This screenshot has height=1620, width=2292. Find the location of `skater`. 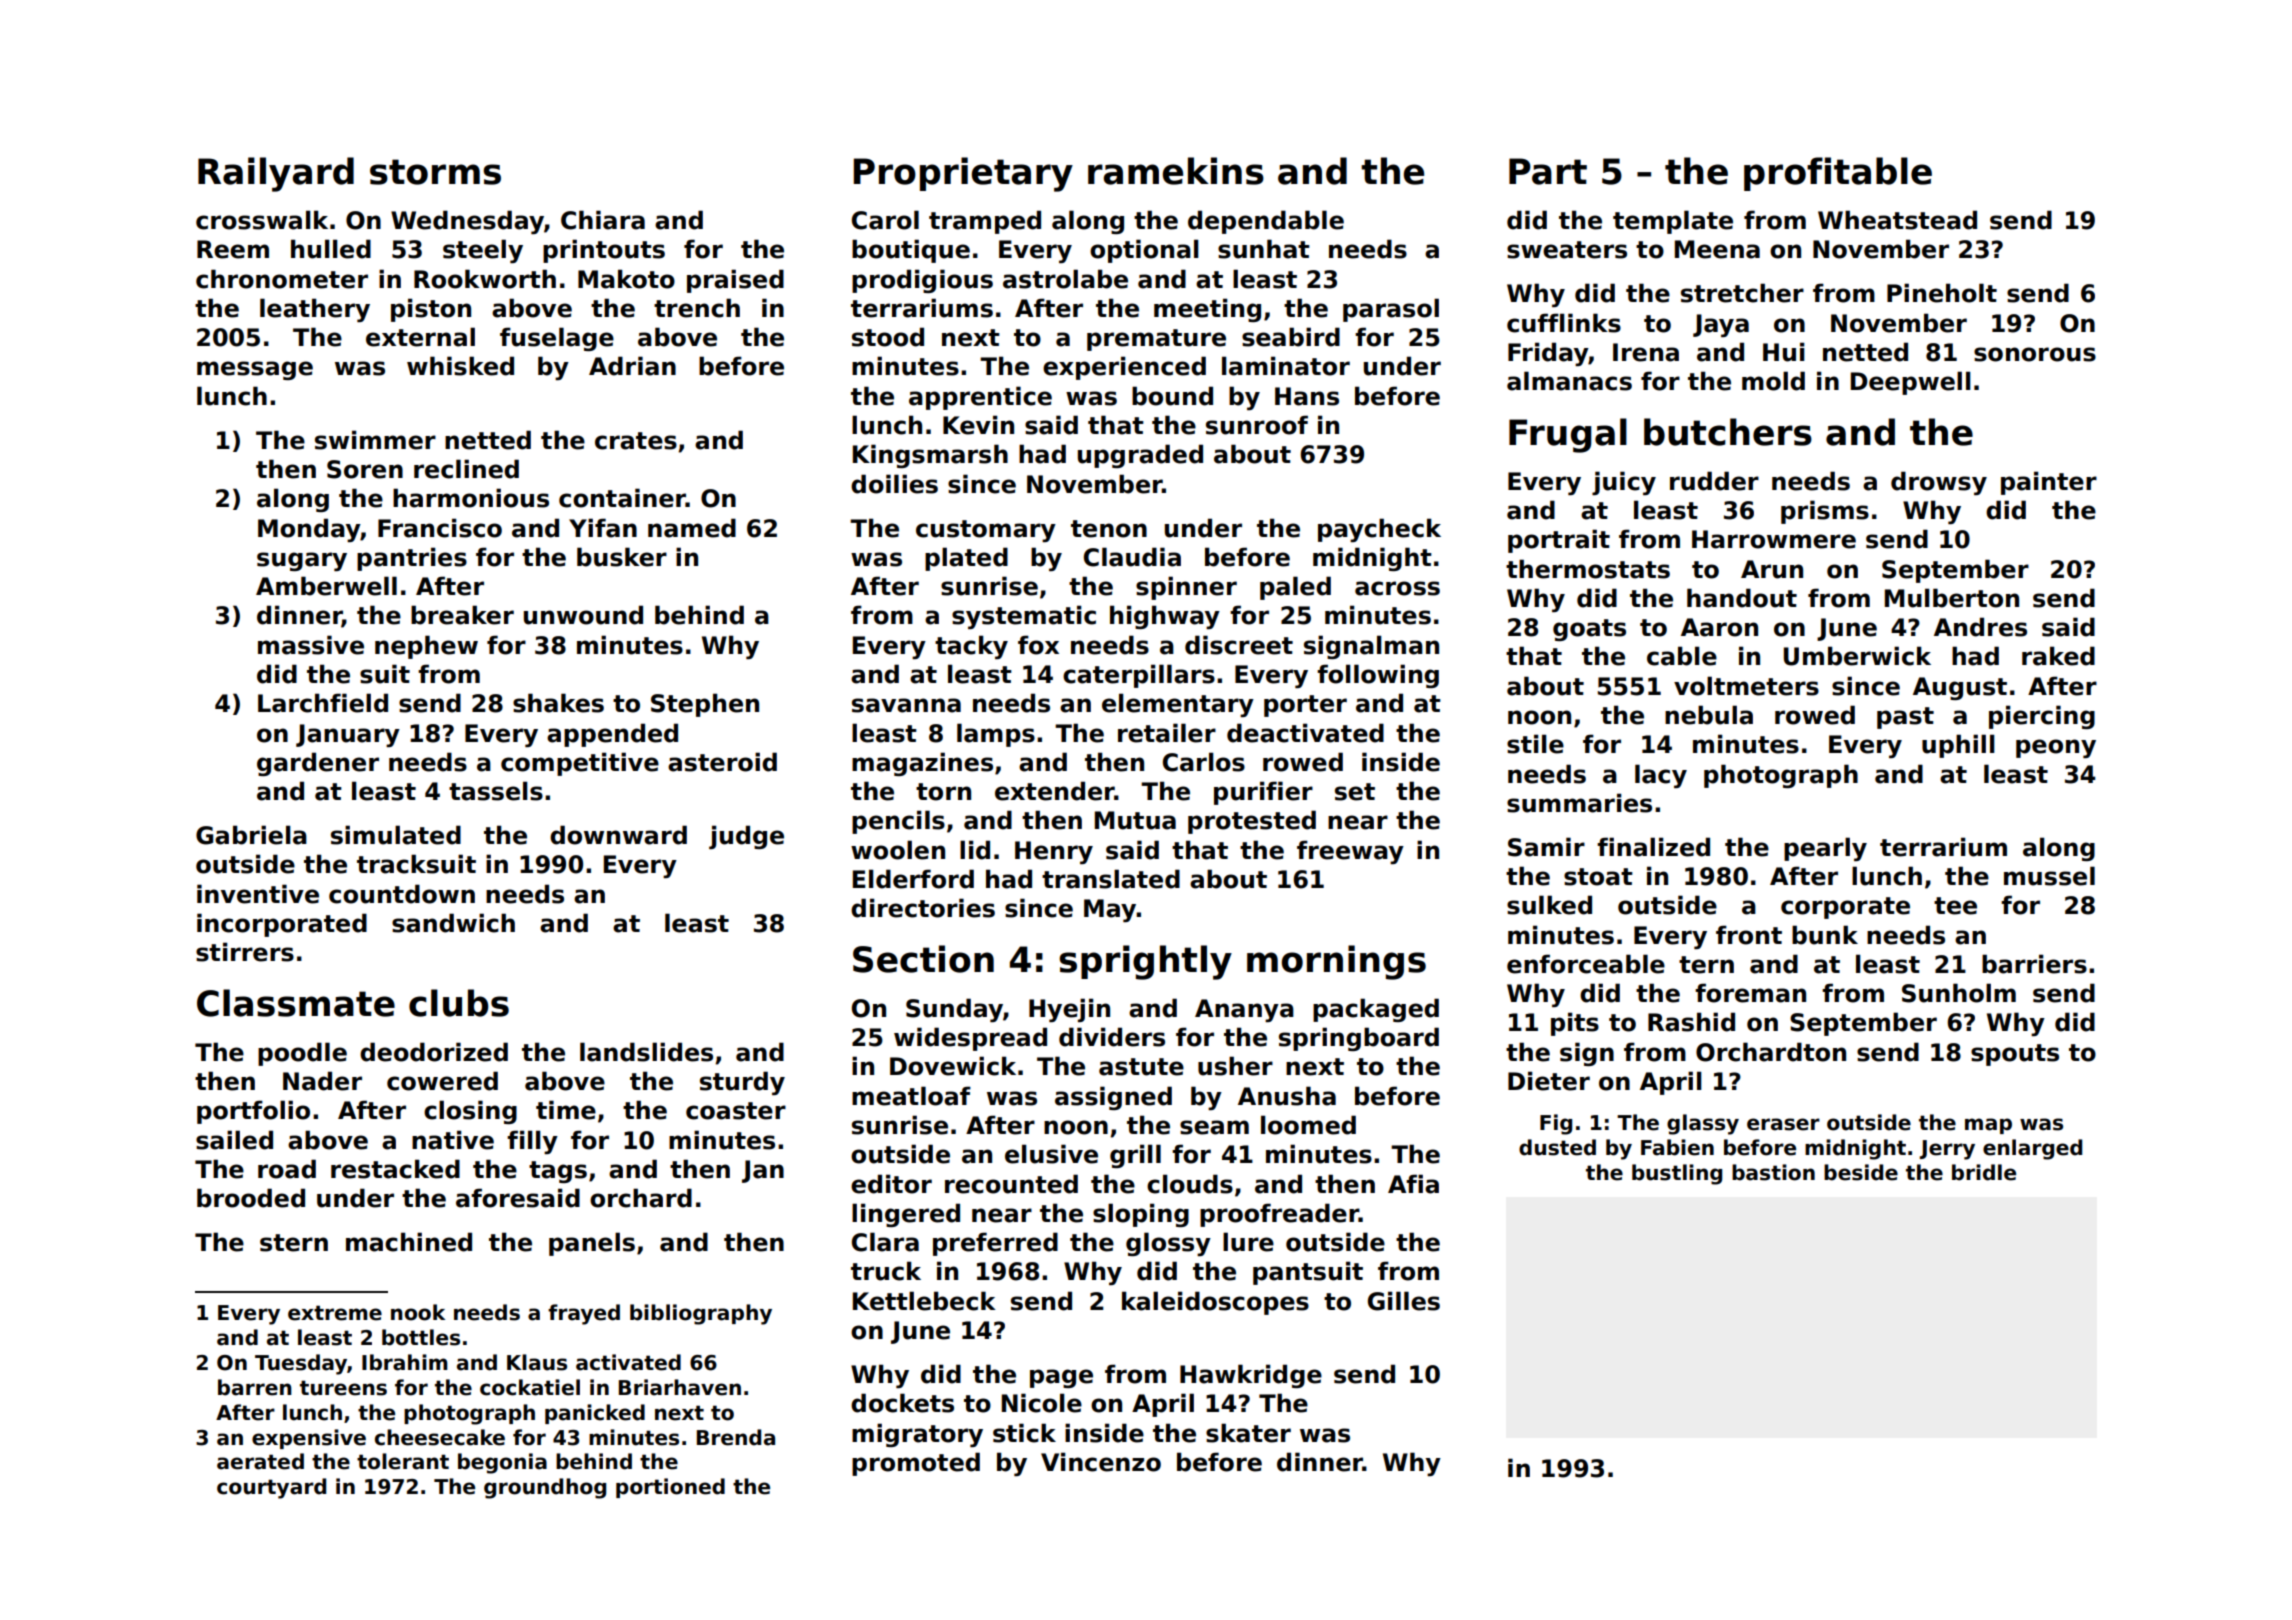

skater is located at coordinates (1248, 1433).
